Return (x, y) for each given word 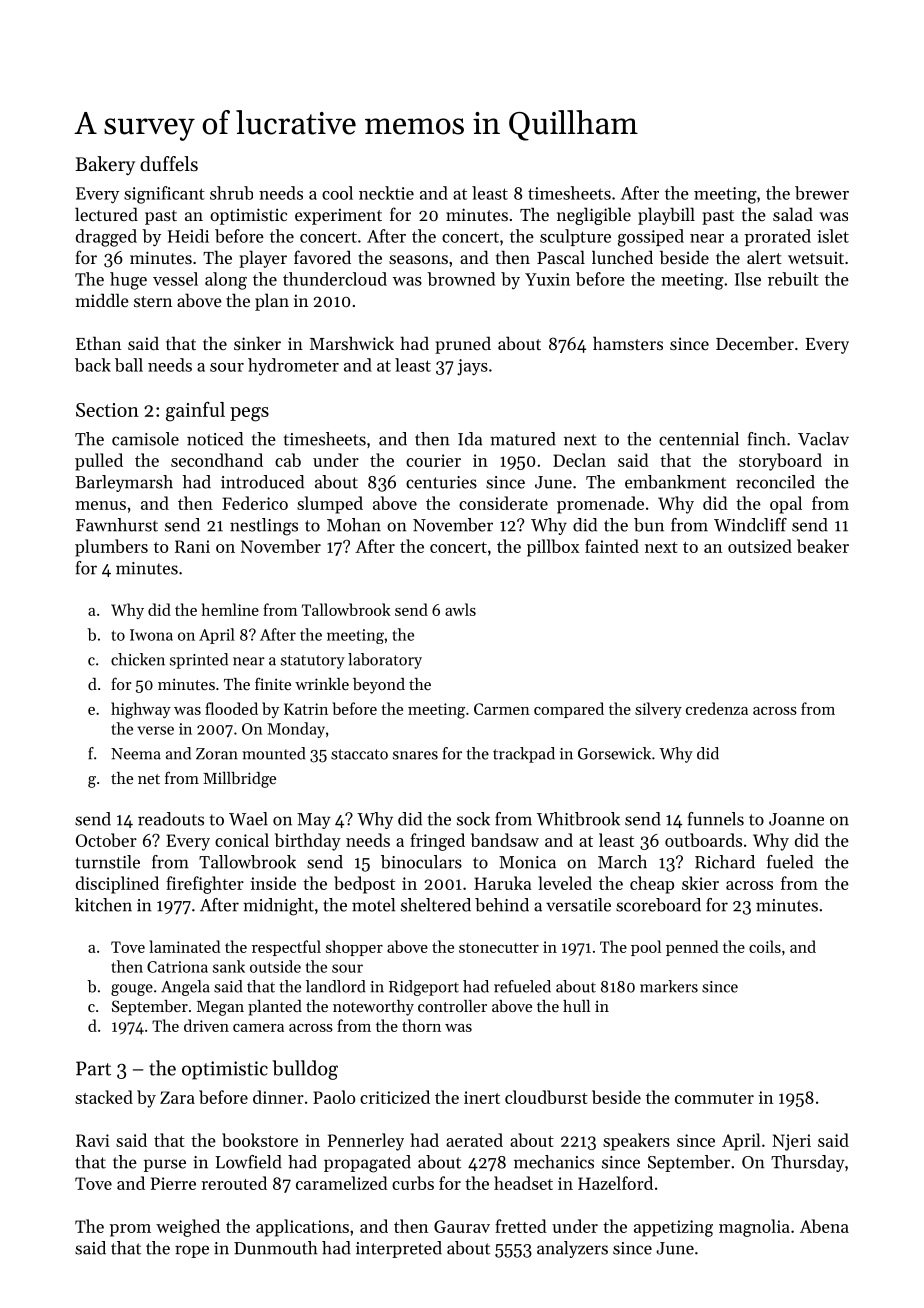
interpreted (399, 1249)
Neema (136, 754)
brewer (822, 193)
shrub (231, 193)
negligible (594, 216)
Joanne (796, 819)
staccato (359, 754)
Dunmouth (276, 1248)
